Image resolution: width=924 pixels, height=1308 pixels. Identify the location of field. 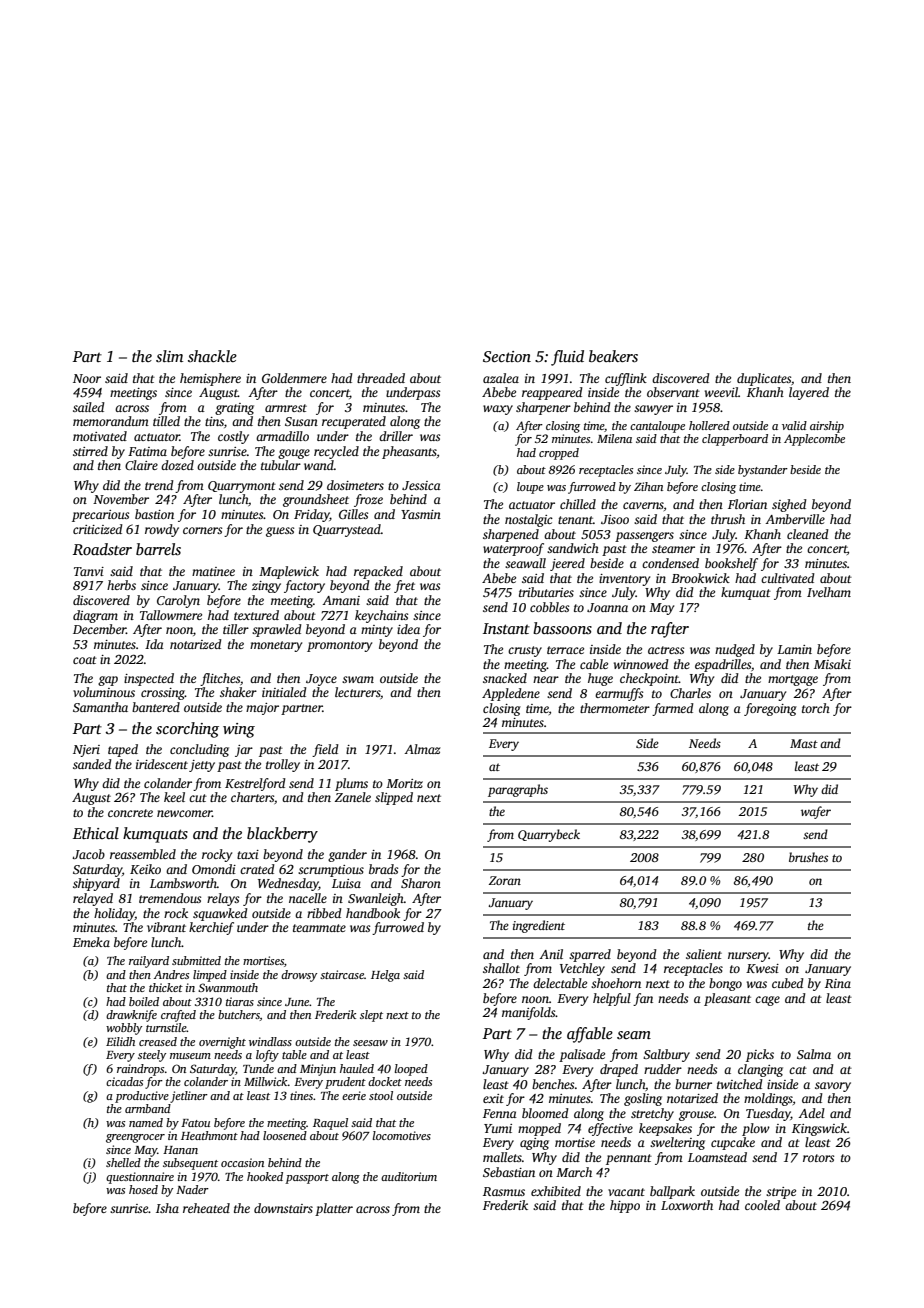
(325, 750).
